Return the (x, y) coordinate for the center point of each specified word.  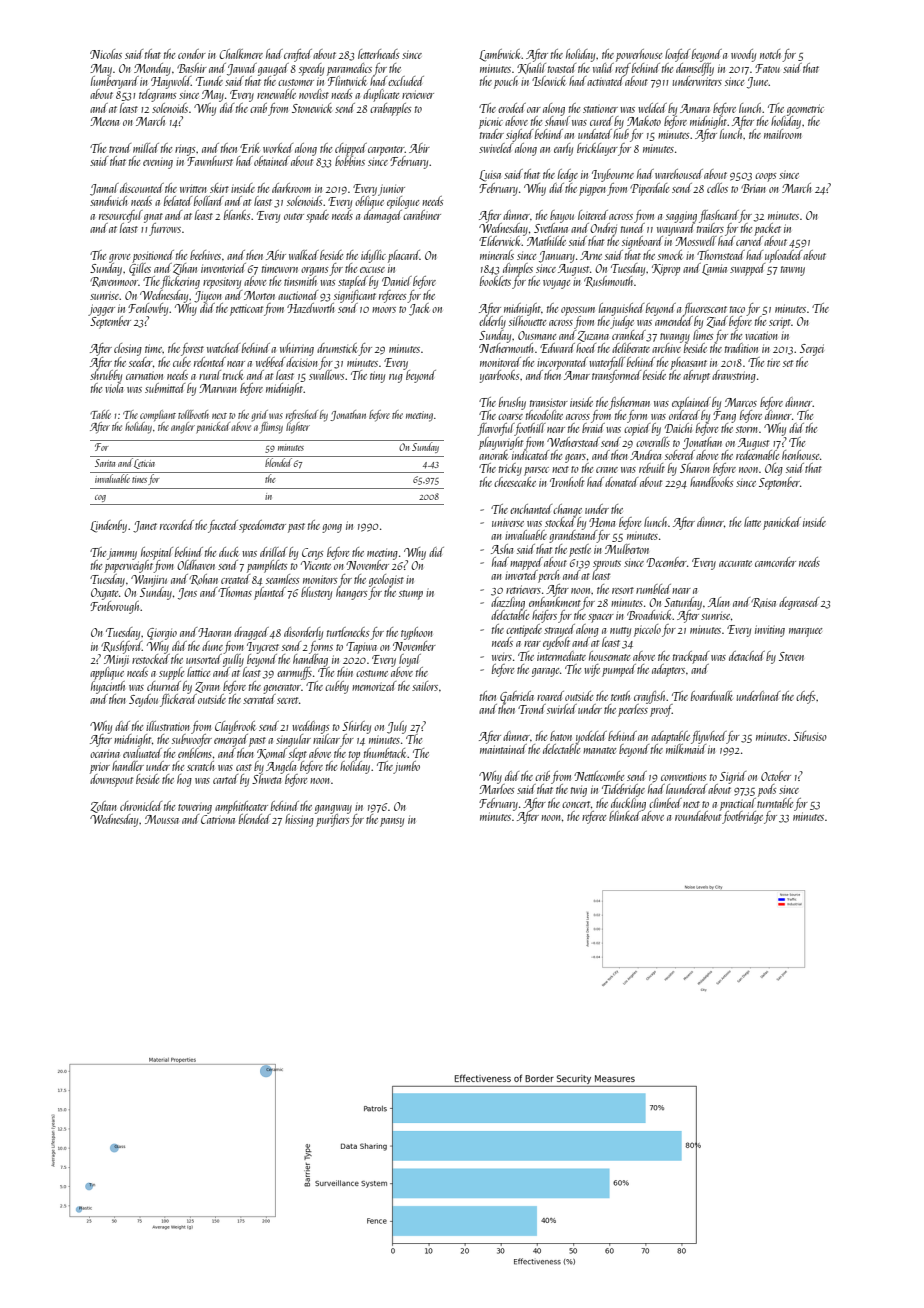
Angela (281, 767)
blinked (625, 816)
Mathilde (546, 241)
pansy (392, 822)
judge (622, 322)
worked (278, 148)
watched (223, 348)
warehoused (679, 174)
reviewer (418, 94)
